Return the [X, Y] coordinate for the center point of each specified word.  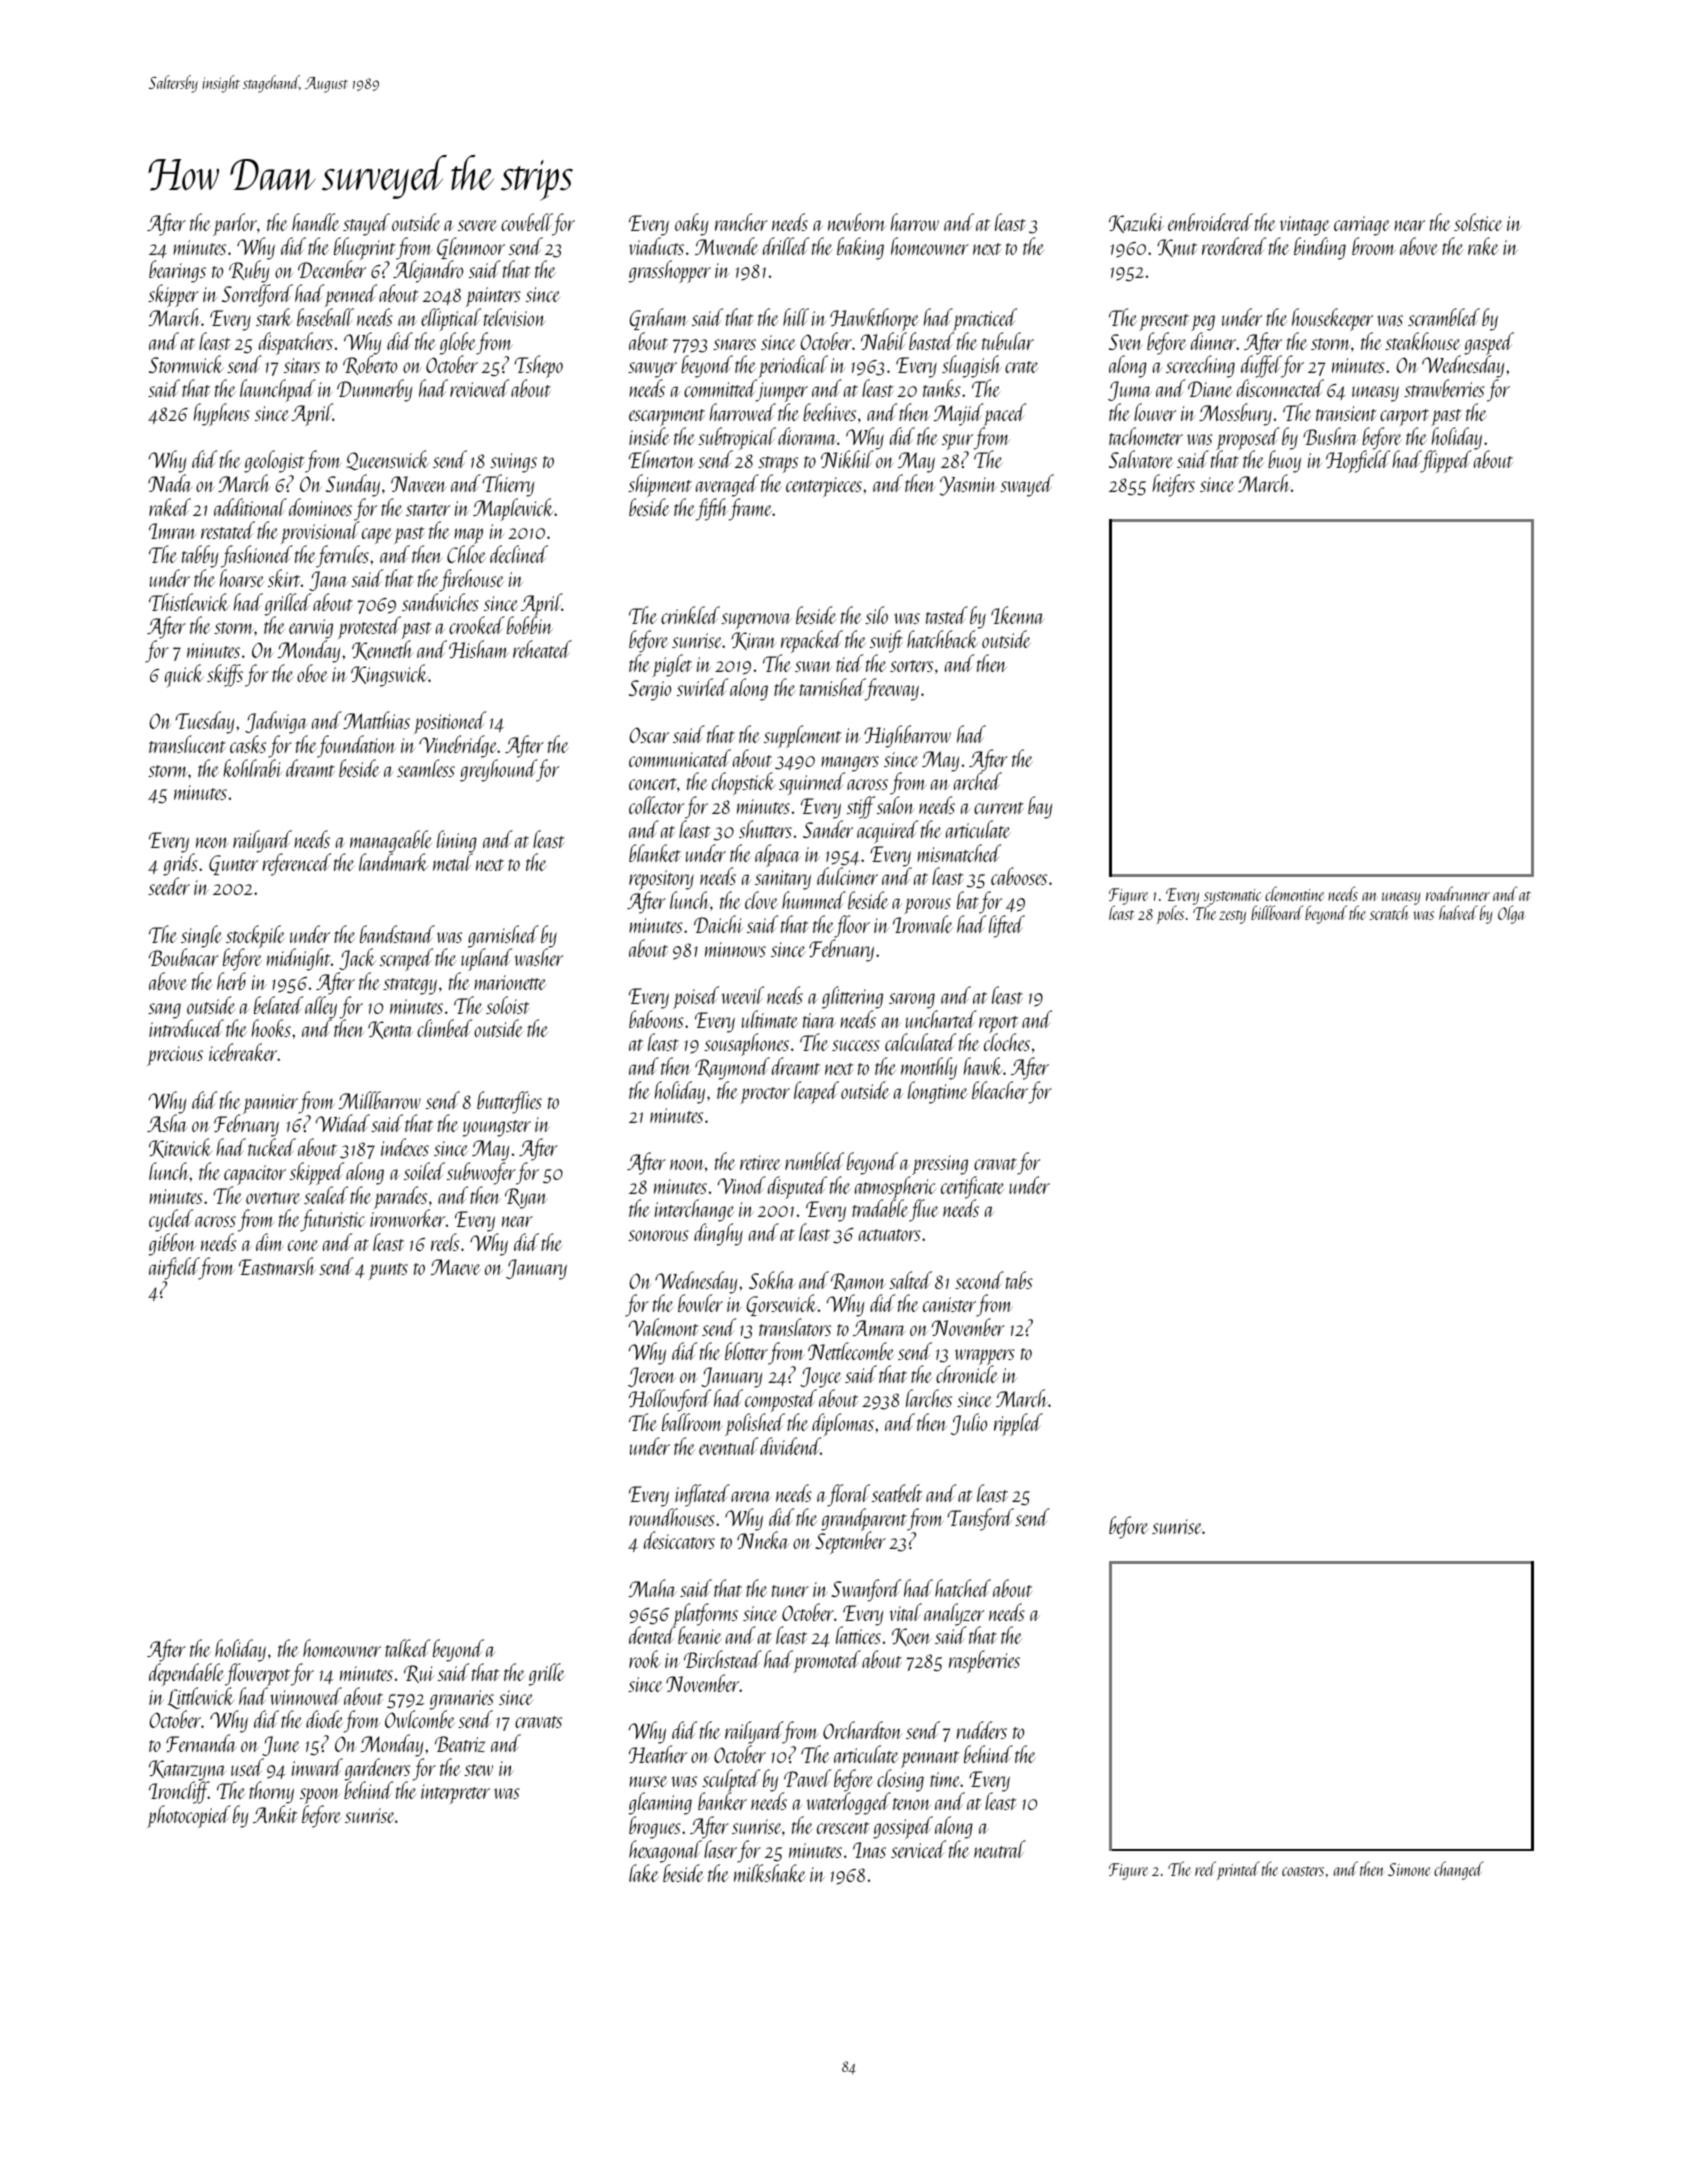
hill [796, 317]
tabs [1019, 1280]
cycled [171, 1220]
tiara [819, 1020]
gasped [1489, 344]
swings [513, 463]
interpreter [455, 1794]
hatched [963, 1588]
